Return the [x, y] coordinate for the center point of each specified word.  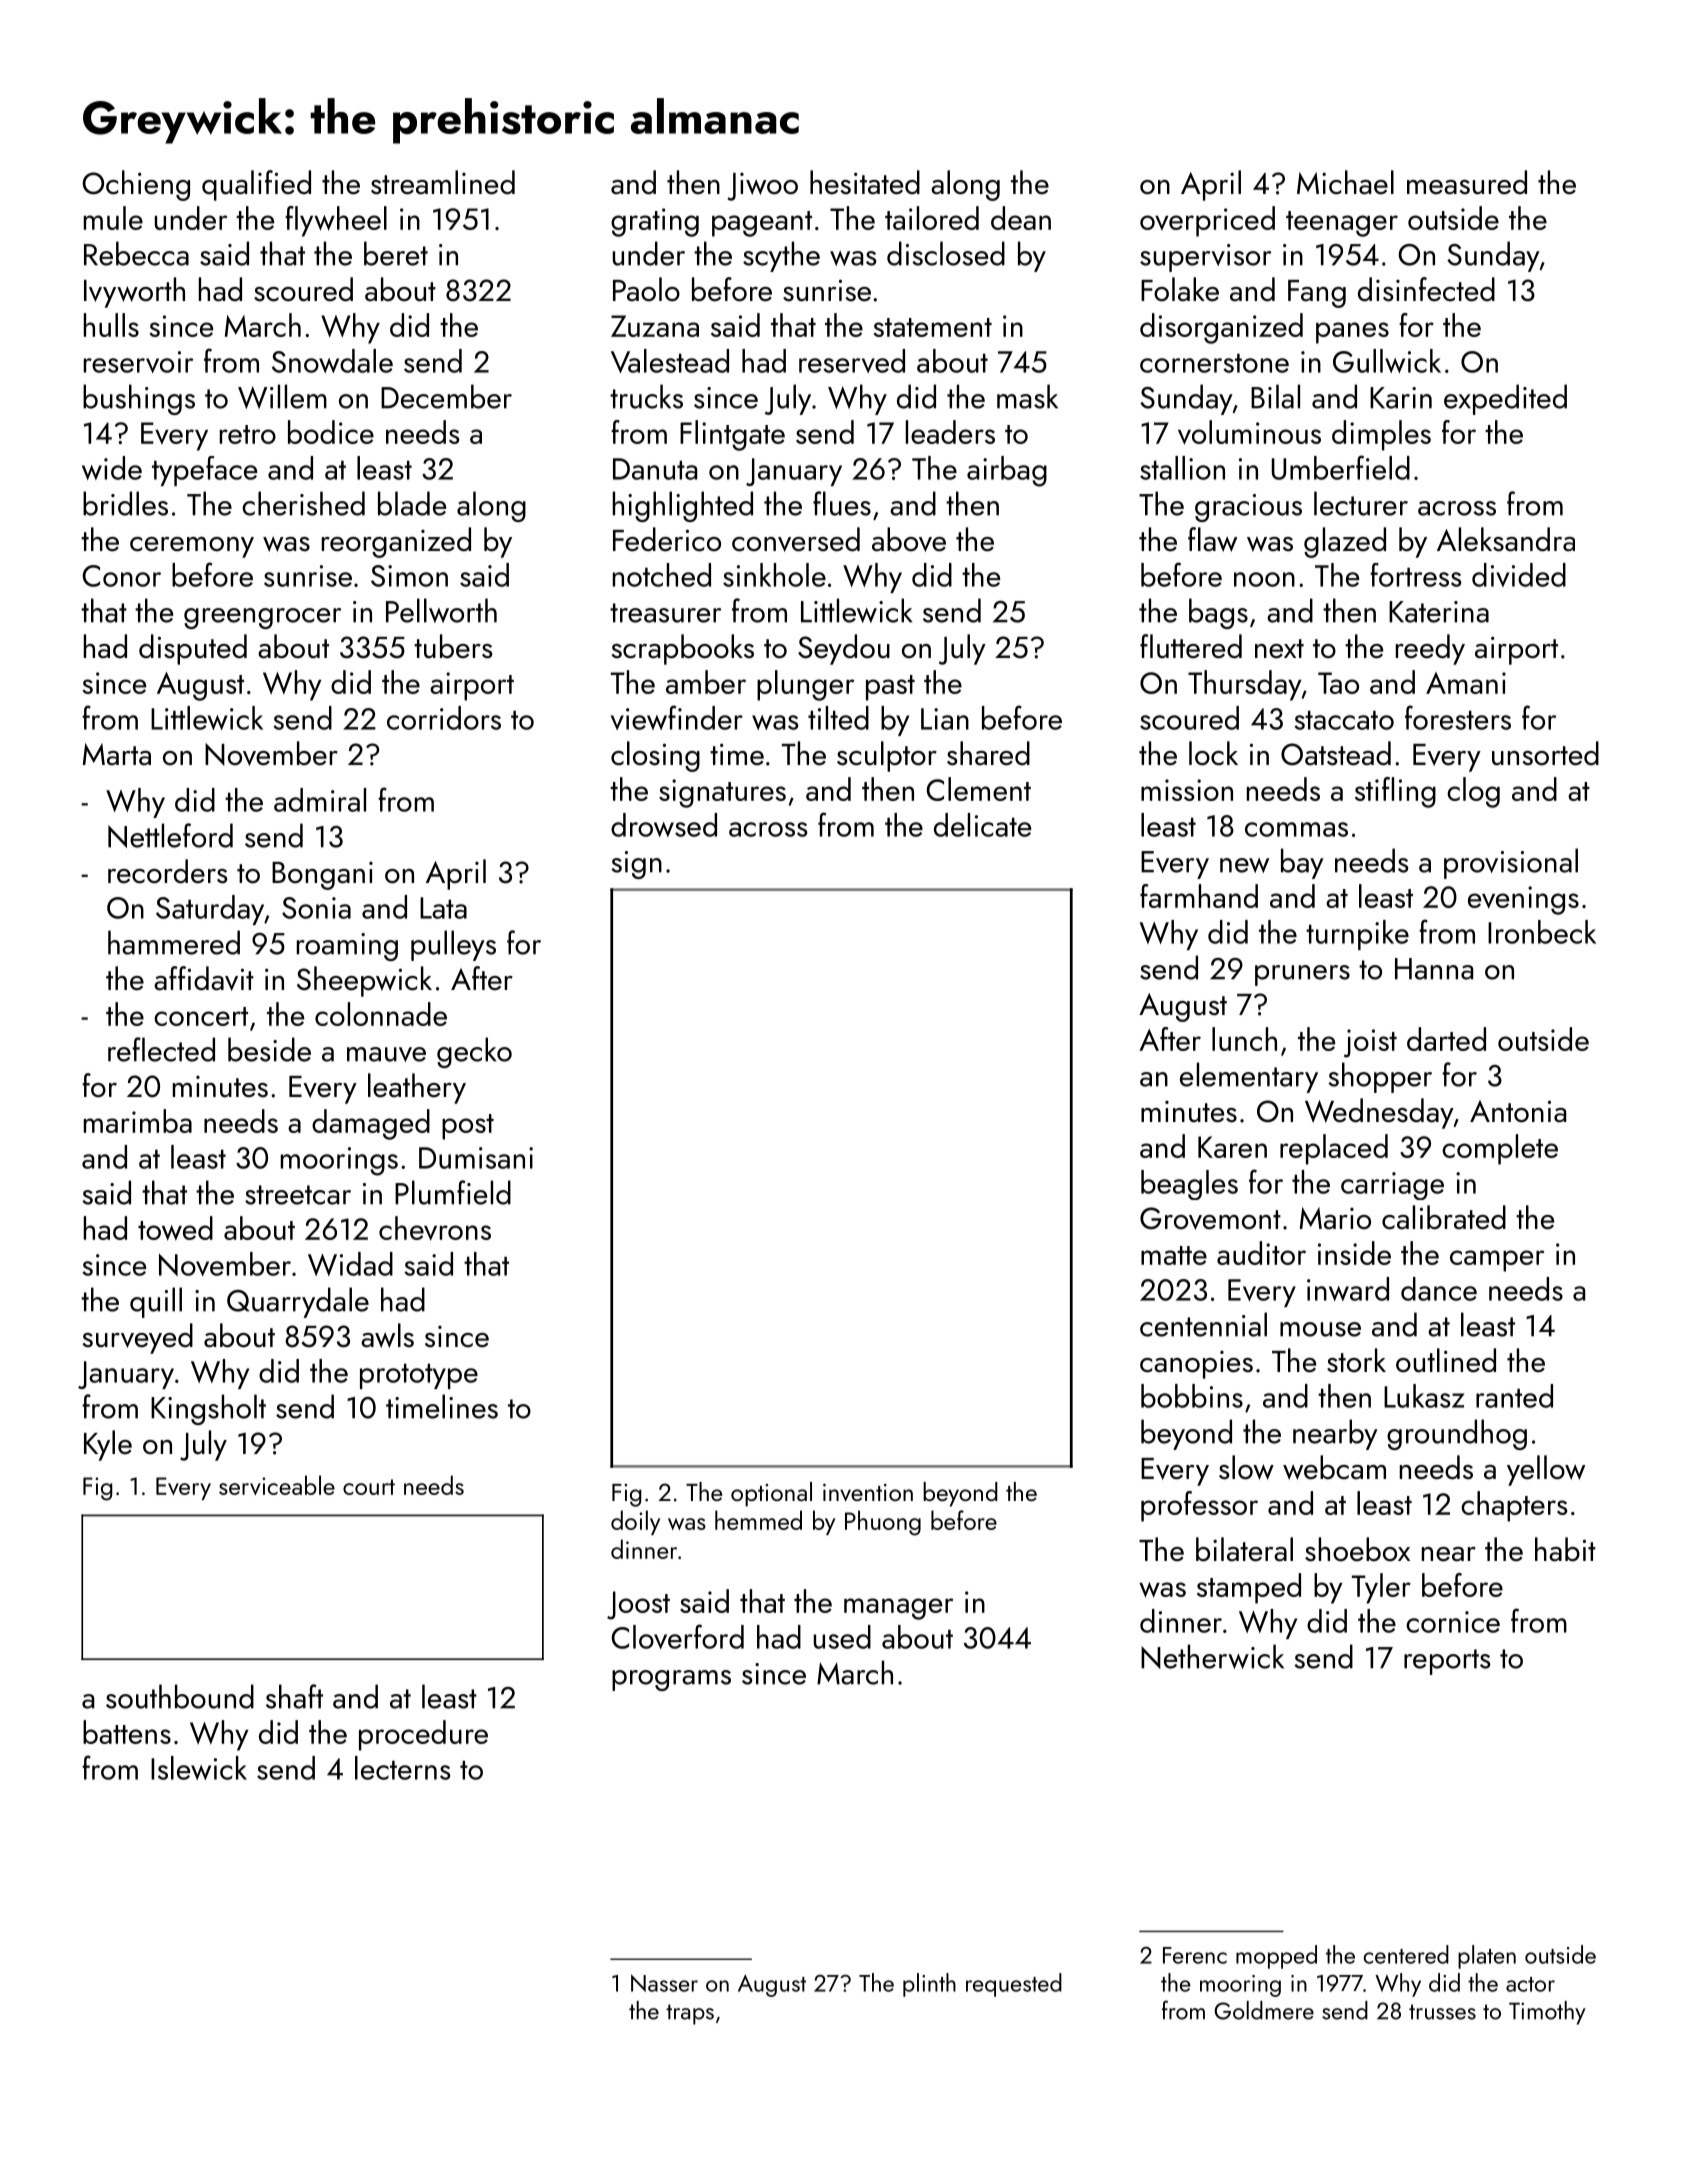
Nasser [664, 1983]
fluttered [1191, 646]
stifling [1395, 792]
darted [1446, 1039]
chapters [1514, 1506]
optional [771, 1494]
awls [387, 1335]
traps [690, 2014]
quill [156, 1302]
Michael [1345, 182]
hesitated [865, 182]
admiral [320, 800]
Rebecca [136, 253]
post [468, 1127]
